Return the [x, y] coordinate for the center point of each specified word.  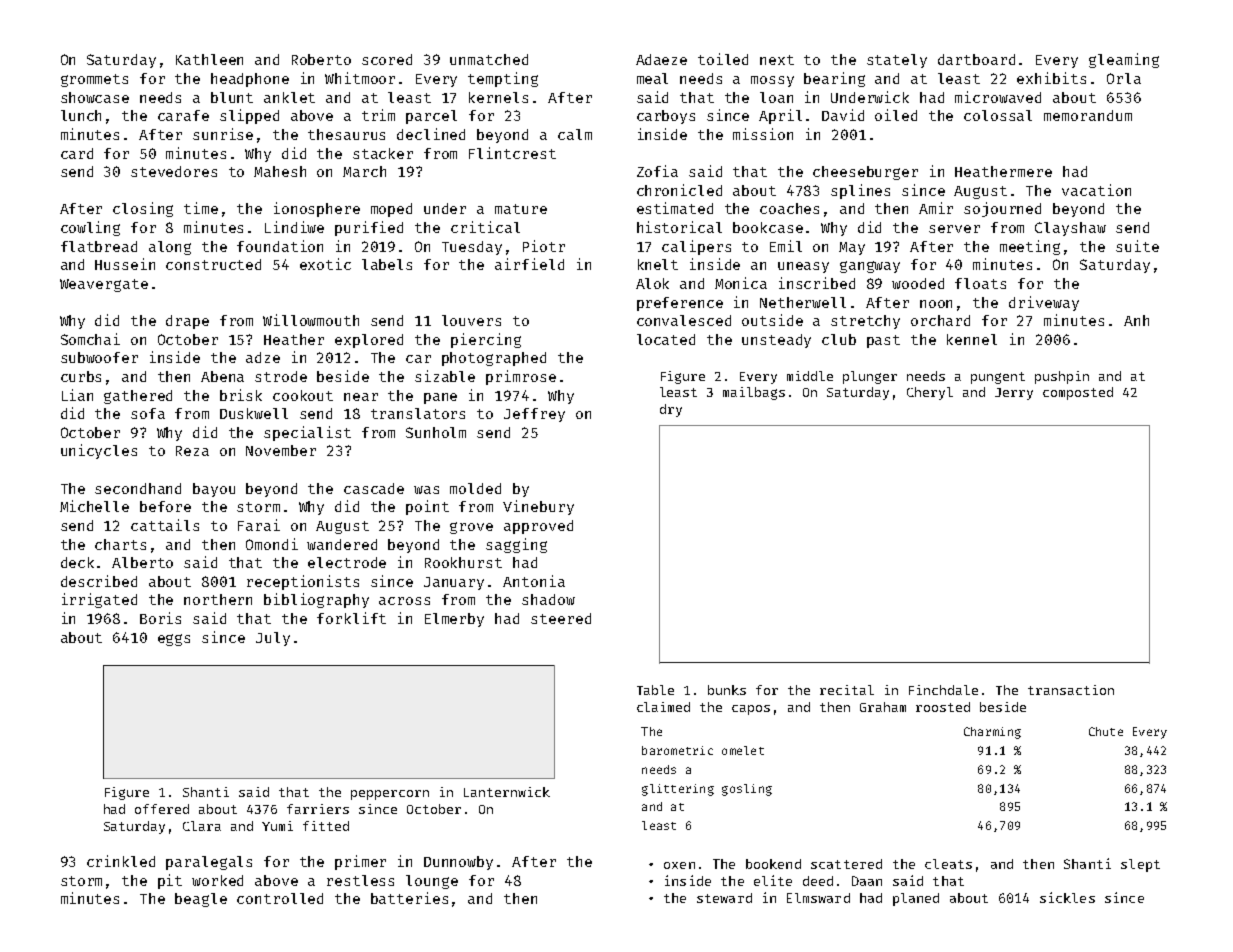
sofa [148, 413]
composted [1078, 393]
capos [751, 710]
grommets [94, 80]
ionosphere [317, 209]
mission [763, 134]
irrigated [99, 600]
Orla [1124, 78]
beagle [201, 900]
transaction [1071, 690]
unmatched [489, 59]
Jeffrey [534, 415]
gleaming [1124, 60]
